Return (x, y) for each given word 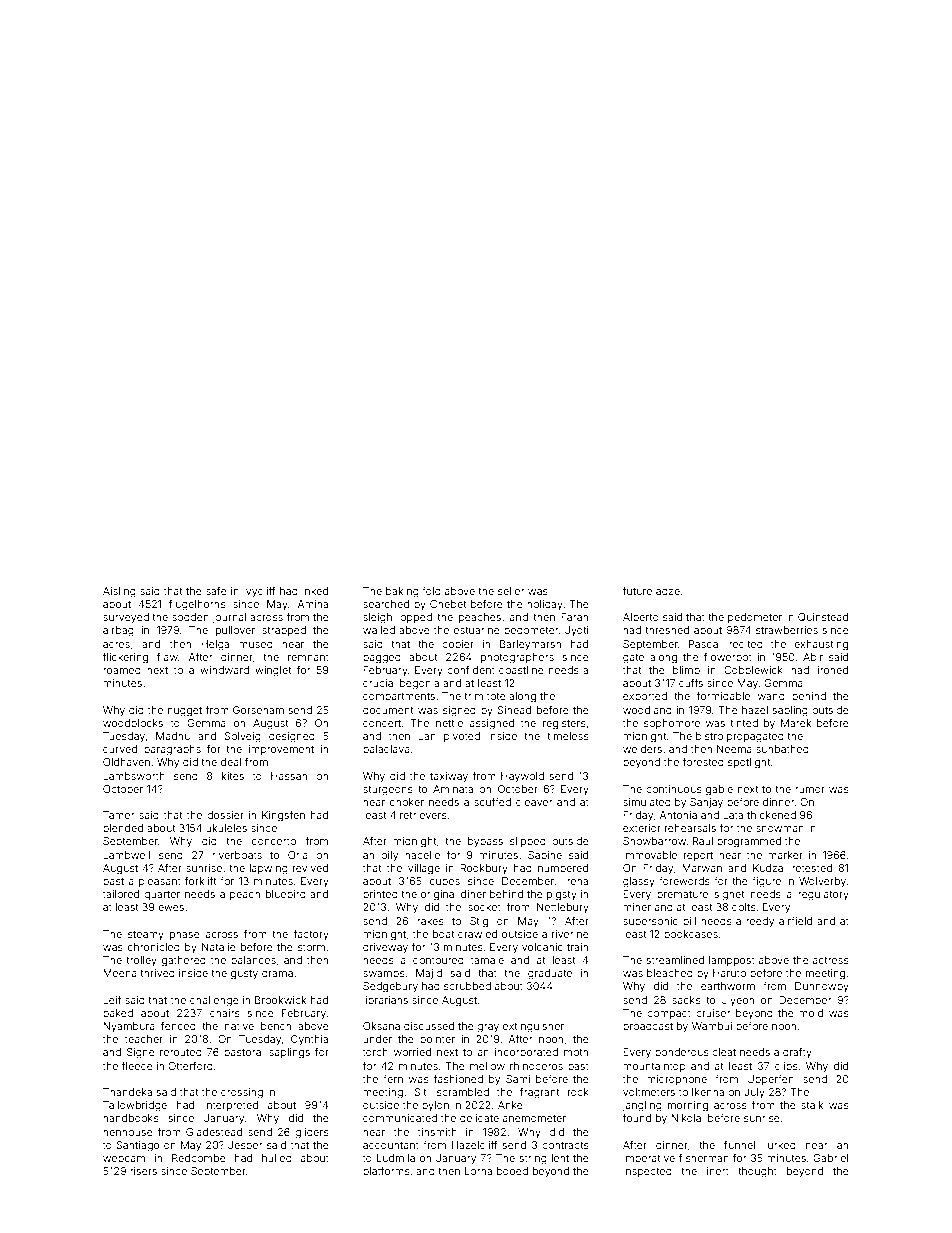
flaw (167, 657)
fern (393, 1079)
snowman (780, 829)
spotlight (749, 763)
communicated (400, 1118)
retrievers (423, 815)
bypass (485, 842)
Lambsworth (134, 776)
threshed (667, 630)
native (239, 1026)
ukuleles (226, 828)
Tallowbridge (135, 1106)
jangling (642, 1106)
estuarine (477, 630)
